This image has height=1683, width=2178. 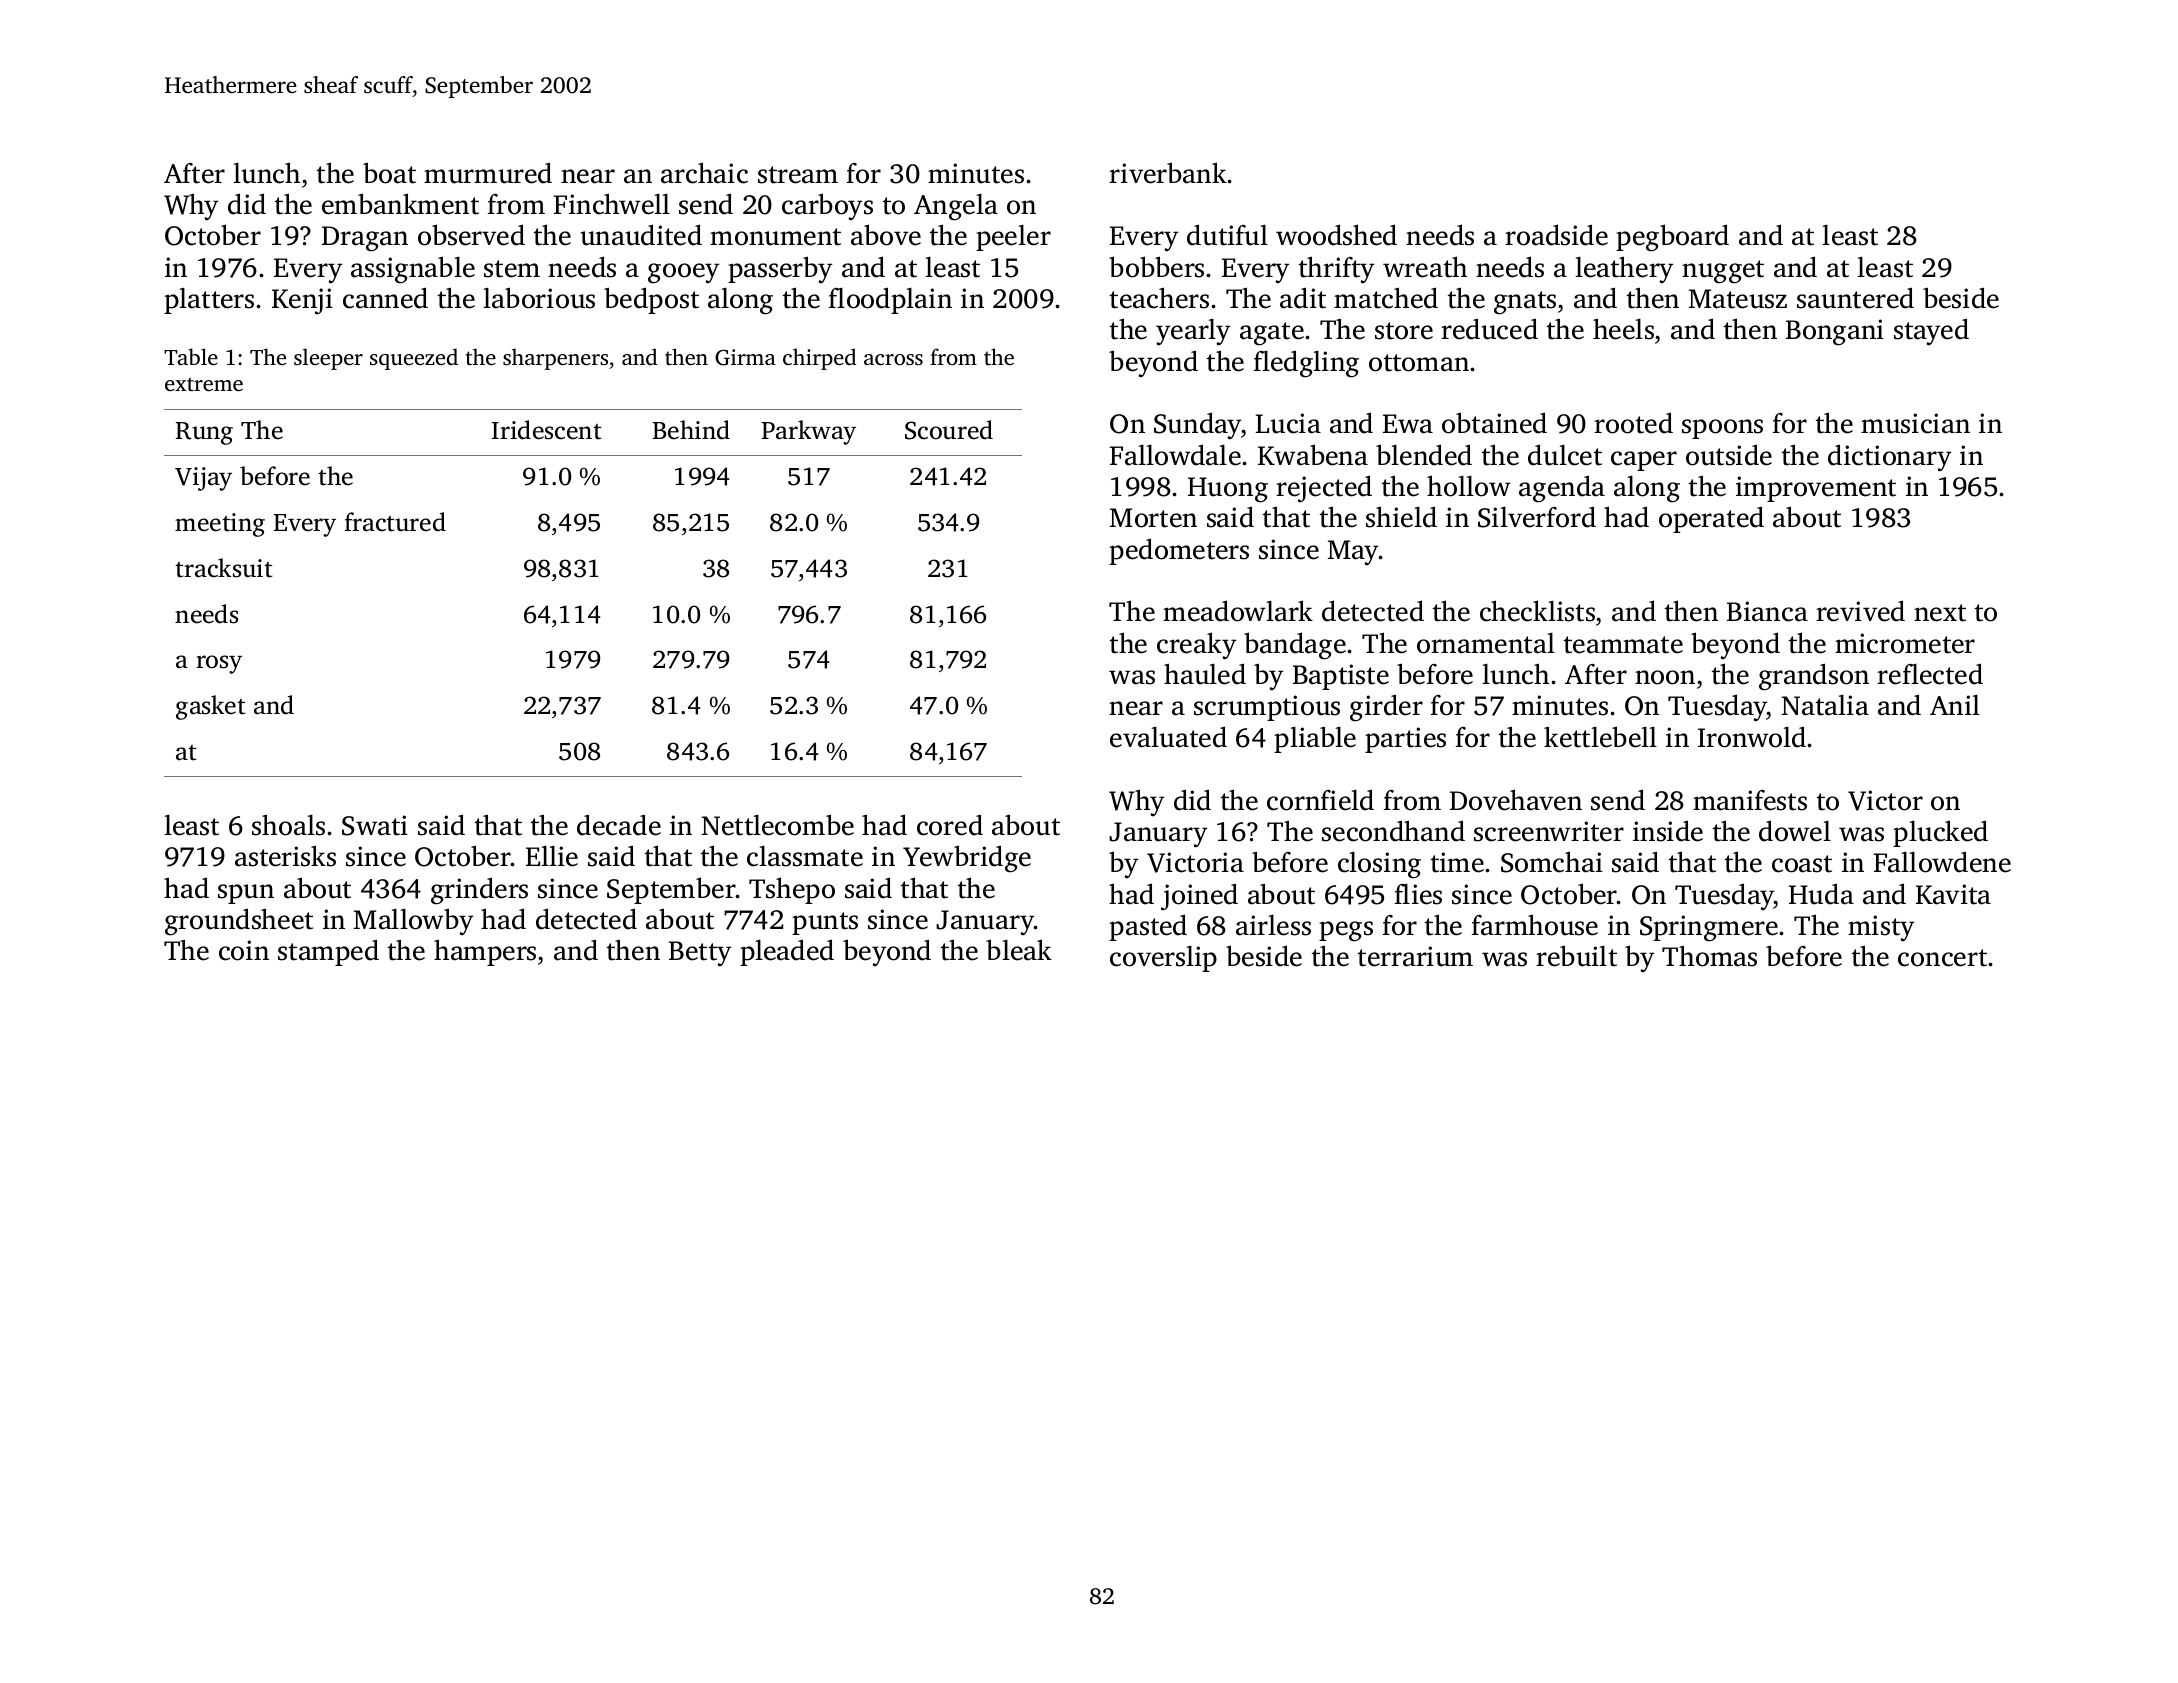 What do you see at coordinates (1709, 956) in the image?
I see `Thomas` at bounding box center [1709, 956].
